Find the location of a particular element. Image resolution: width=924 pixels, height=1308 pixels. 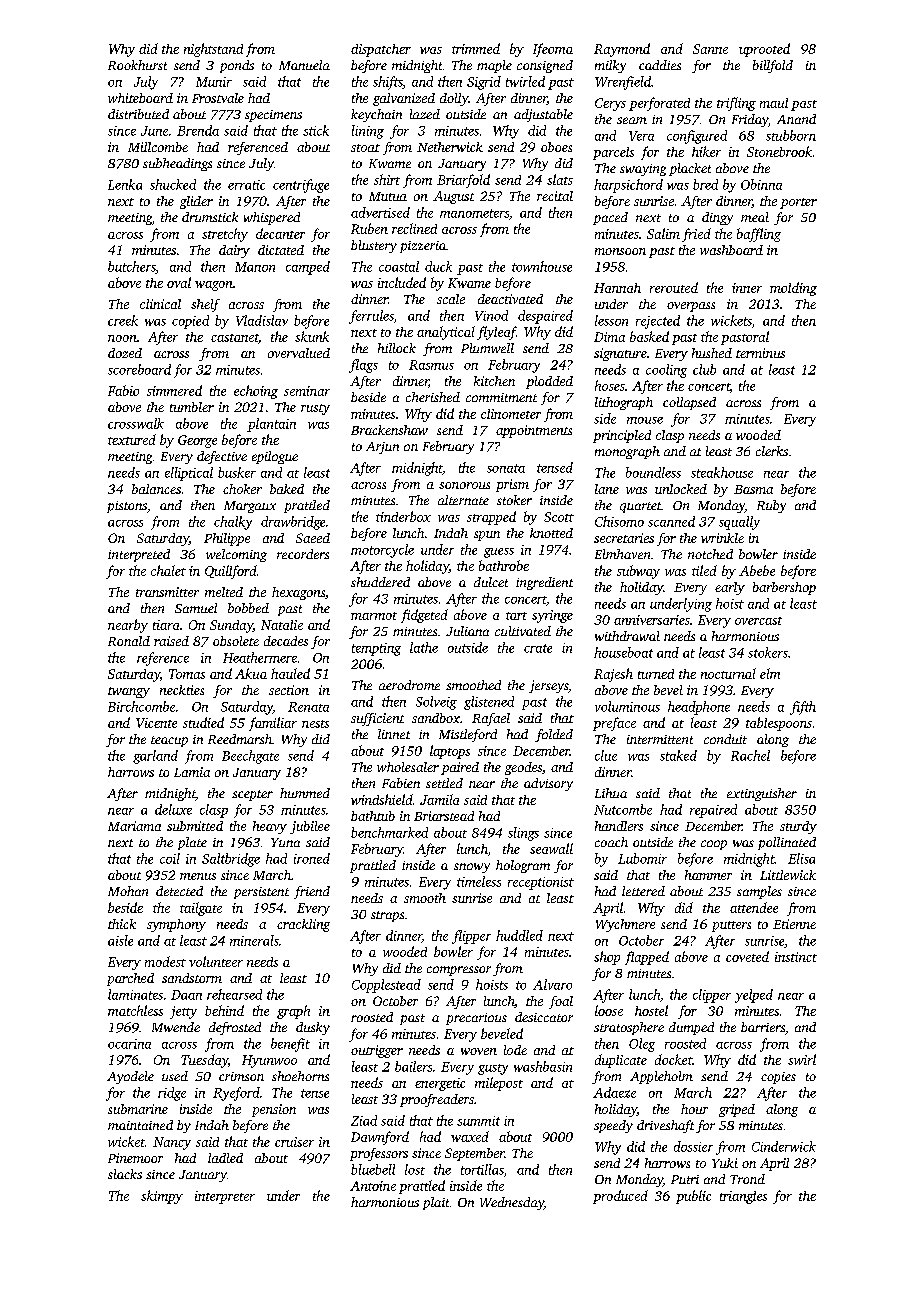

used is located at coordinates (175, 1076).
